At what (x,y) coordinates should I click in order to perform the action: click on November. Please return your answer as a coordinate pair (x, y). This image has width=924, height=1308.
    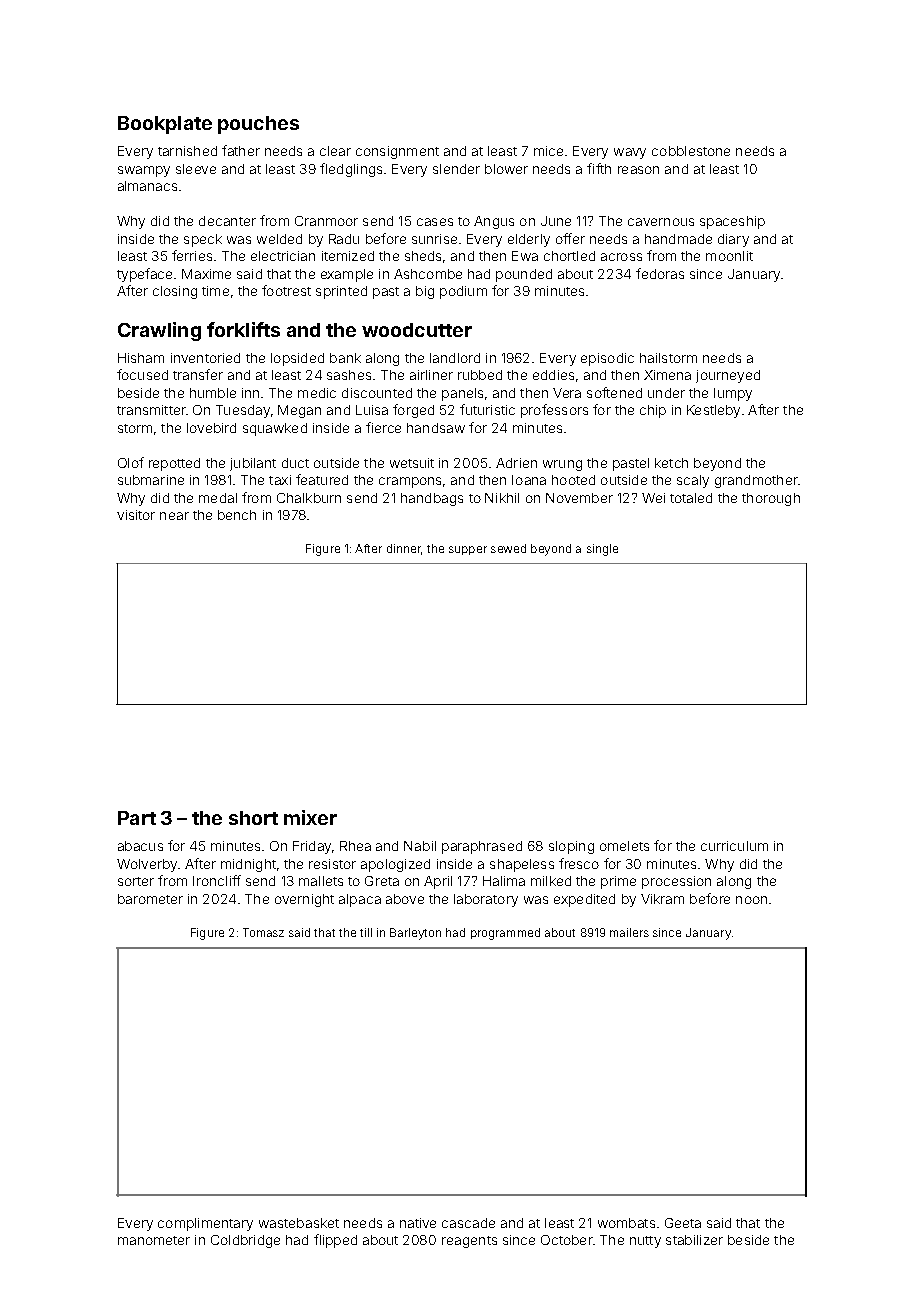
    Looking at the image, I should click on (579, 498).
